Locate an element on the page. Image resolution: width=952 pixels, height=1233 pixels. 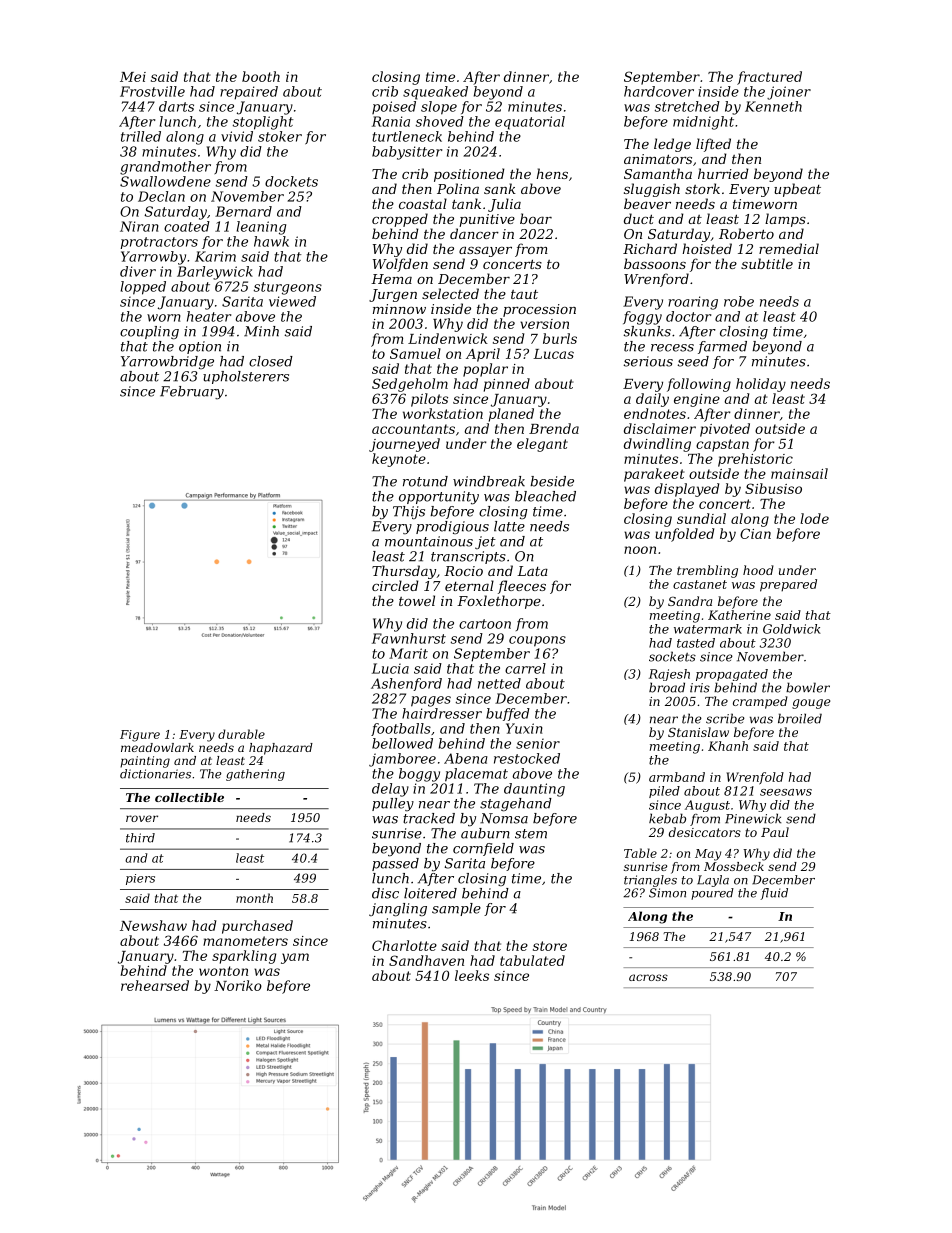
yam is located at coordinates (295, 958).
